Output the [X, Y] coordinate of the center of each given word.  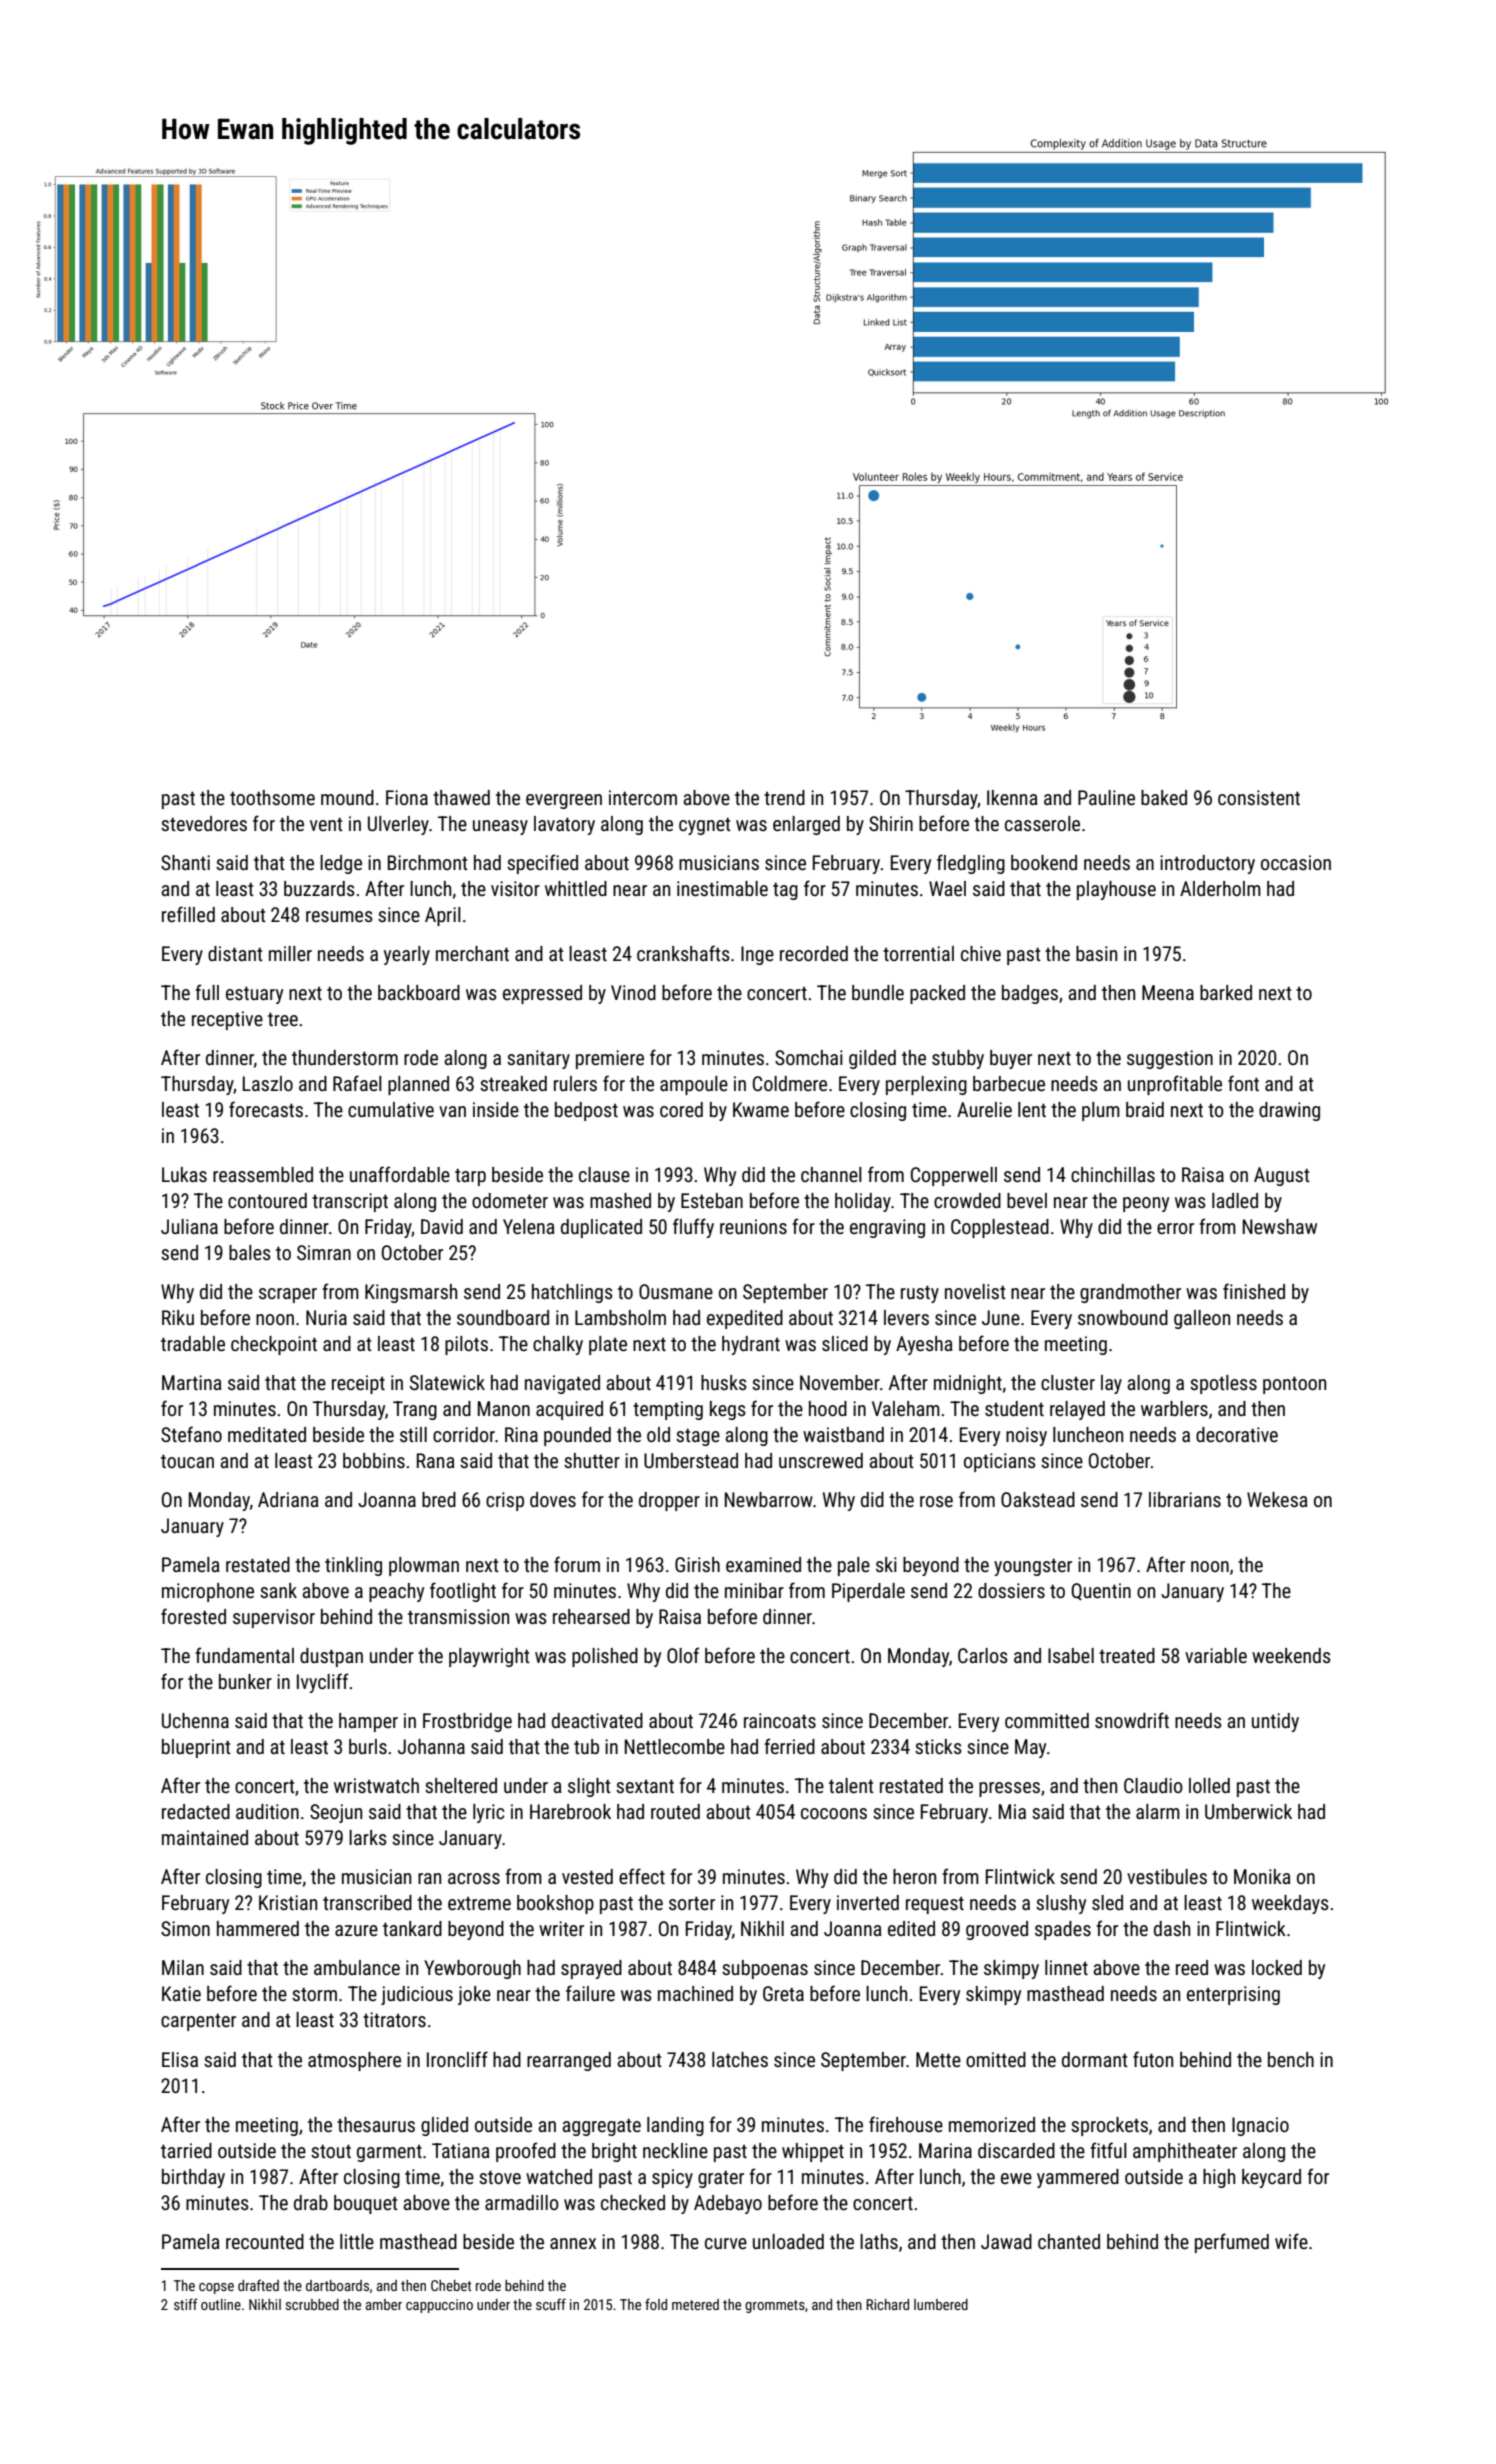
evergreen [564, 801]
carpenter [198, 2022]
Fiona [407, 797]
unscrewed [821, 1460]
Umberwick [1248, 1811]
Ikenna [1012, 797]
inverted [868, 1902]
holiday [863, 1202]
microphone [208, 1592]
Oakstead [1038, 1499]
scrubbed [312, 2304]
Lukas [184, 1174]
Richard [887, 2304]
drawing [1289, 1111]
